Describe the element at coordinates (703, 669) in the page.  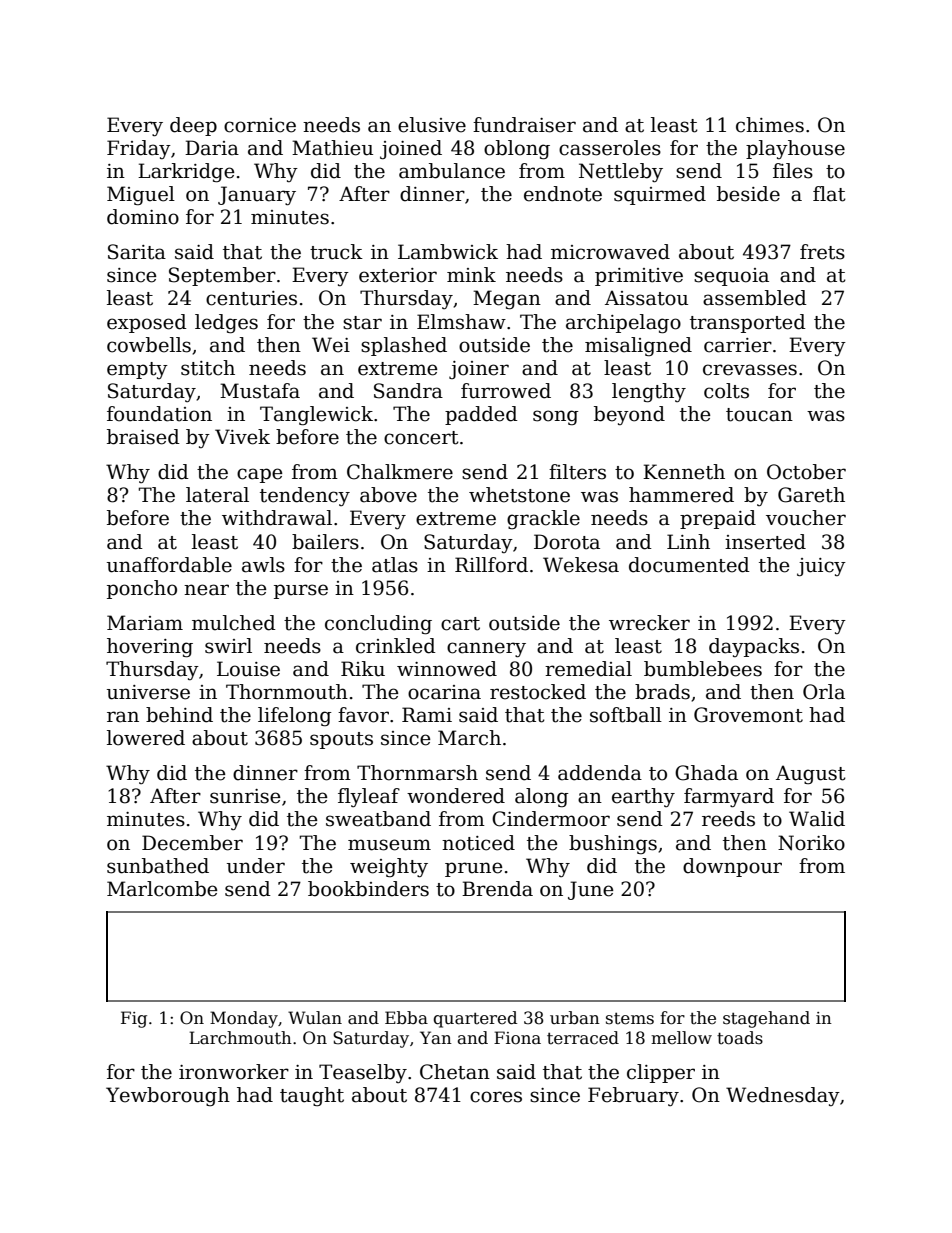
I see `bumblebees` at that location.
